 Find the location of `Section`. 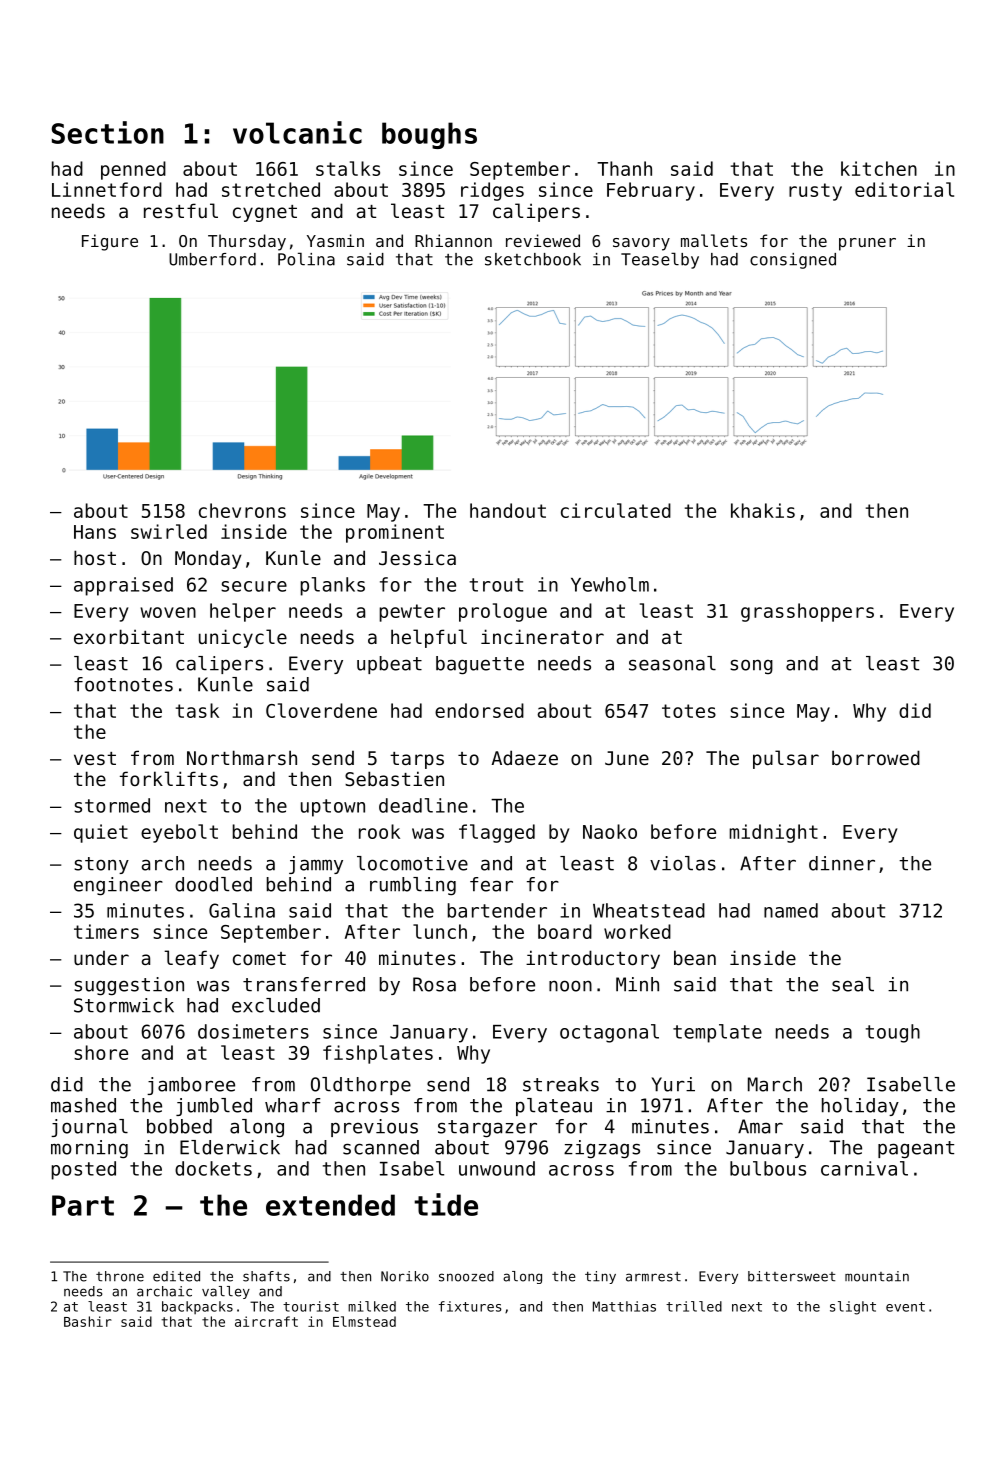

Section is located at coordinates (108, 132).
